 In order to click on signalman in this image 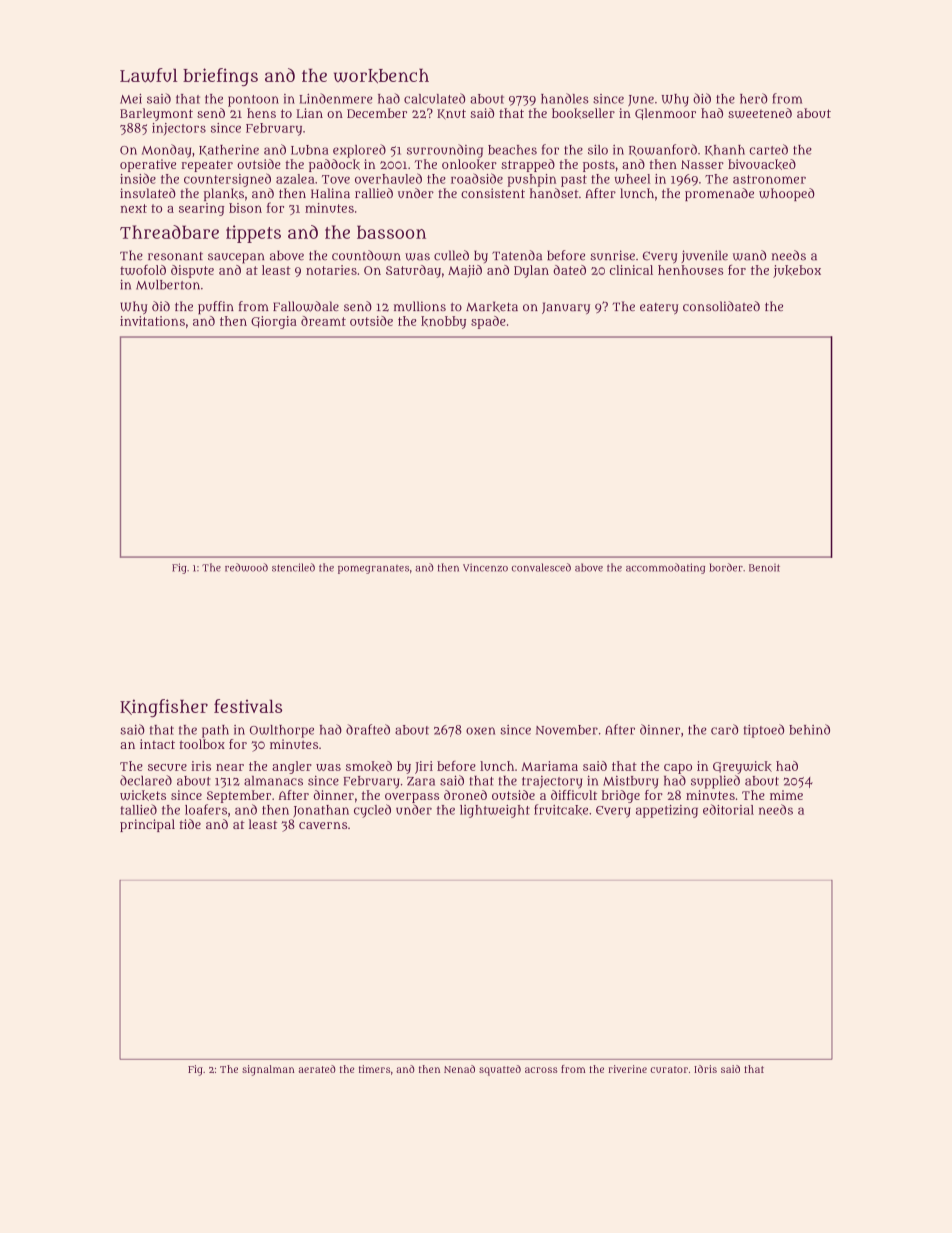, I will do `click(268, 1070)`.
